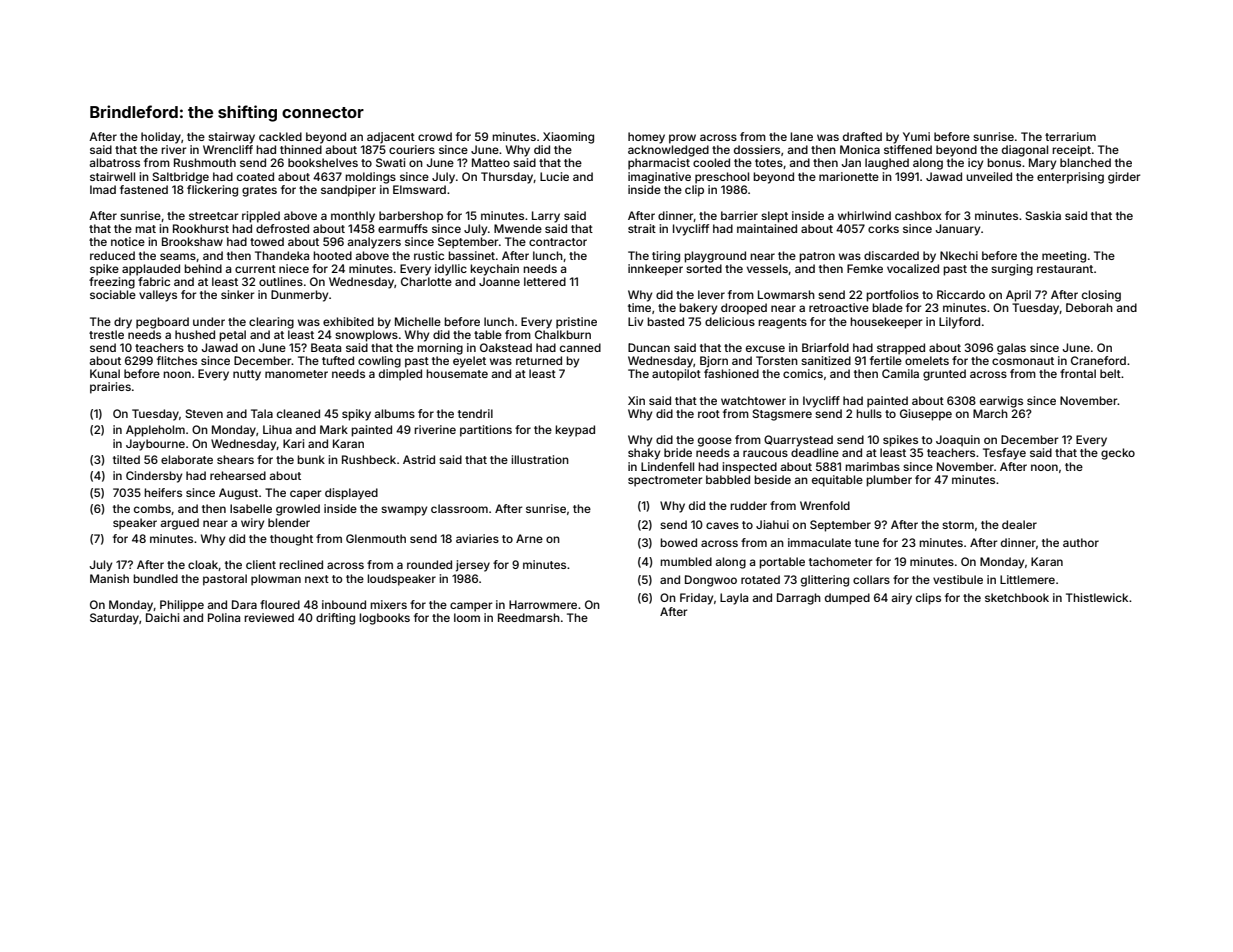  What do you see at coordinates (348, 191) in the page?
I see `sandpiper` at bounding box center [348, 191].
